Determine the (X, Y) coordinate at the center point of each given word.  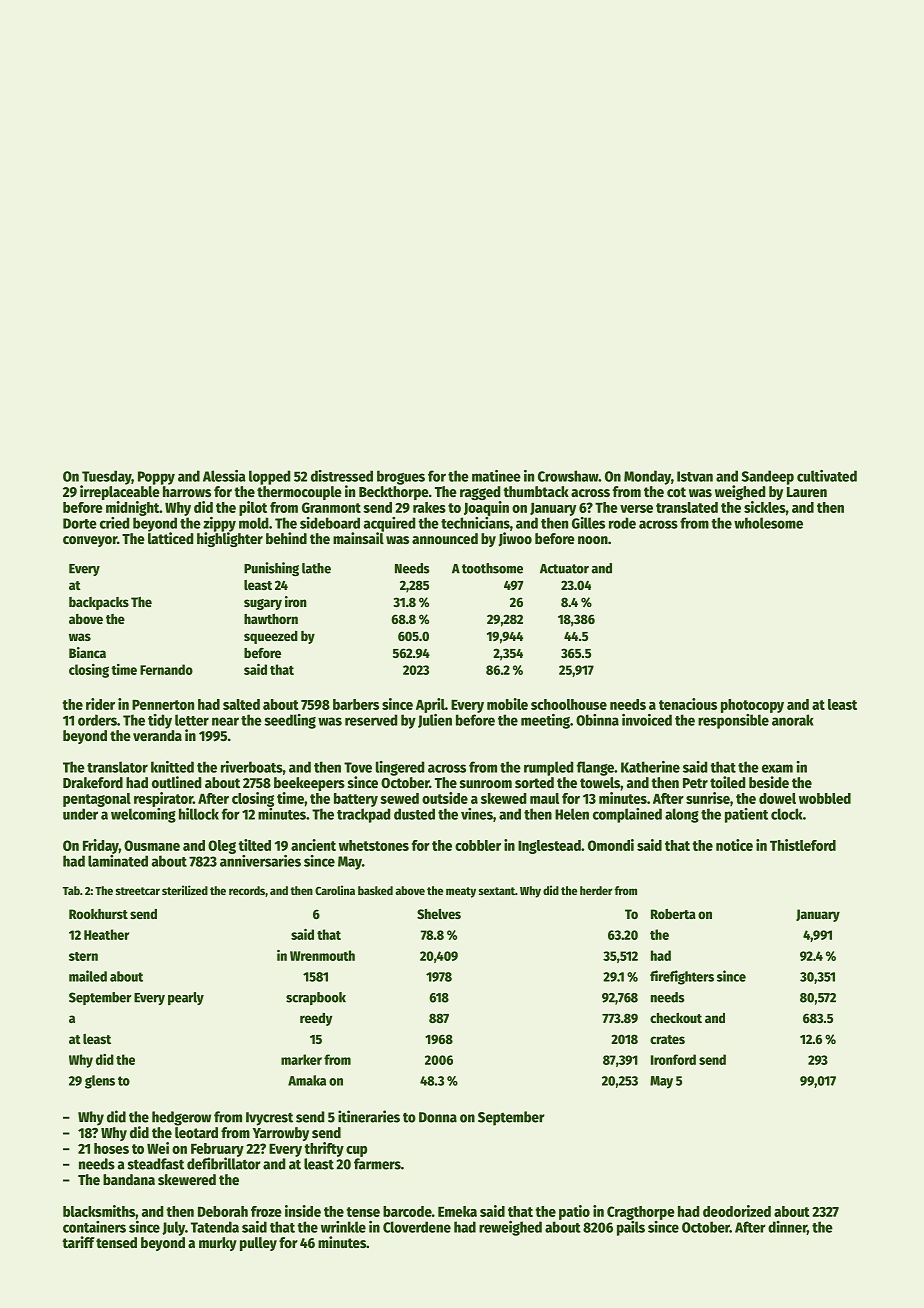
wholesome (768, 523)
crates (667, 1039)
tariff (78, 1242)
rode (622, 523)
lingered (400, 768)
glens (100, 1082)
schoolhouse (569, 704)
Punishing (271, 569)
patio (574, 1212)
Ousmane (152, 845)
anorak (793, 720)
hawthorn (271, 619)
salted (241, 704)
